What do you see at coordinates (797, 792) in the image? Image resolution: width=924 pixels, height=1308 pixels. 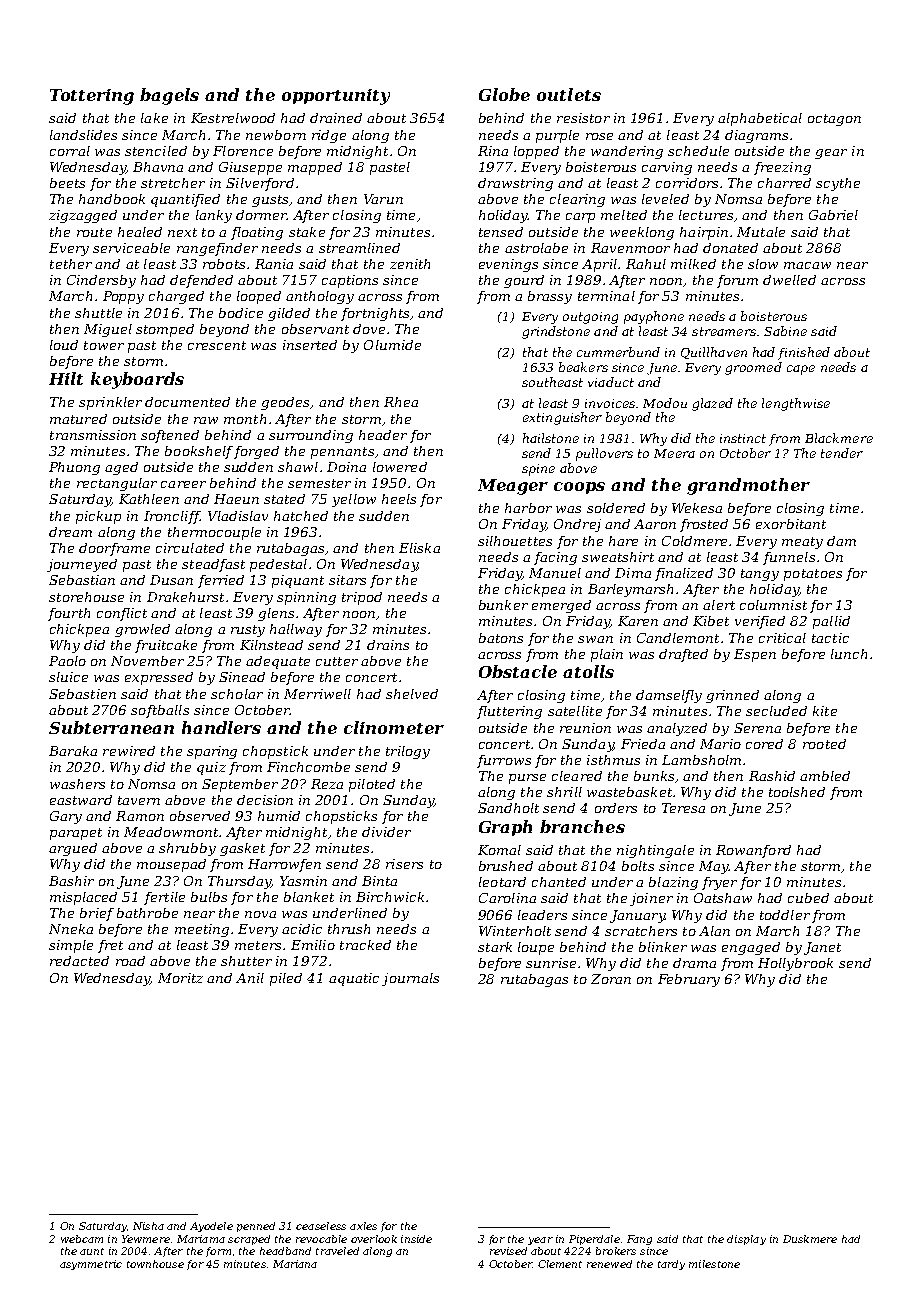 I see `toolshed` at bounding box center [797, 792].
